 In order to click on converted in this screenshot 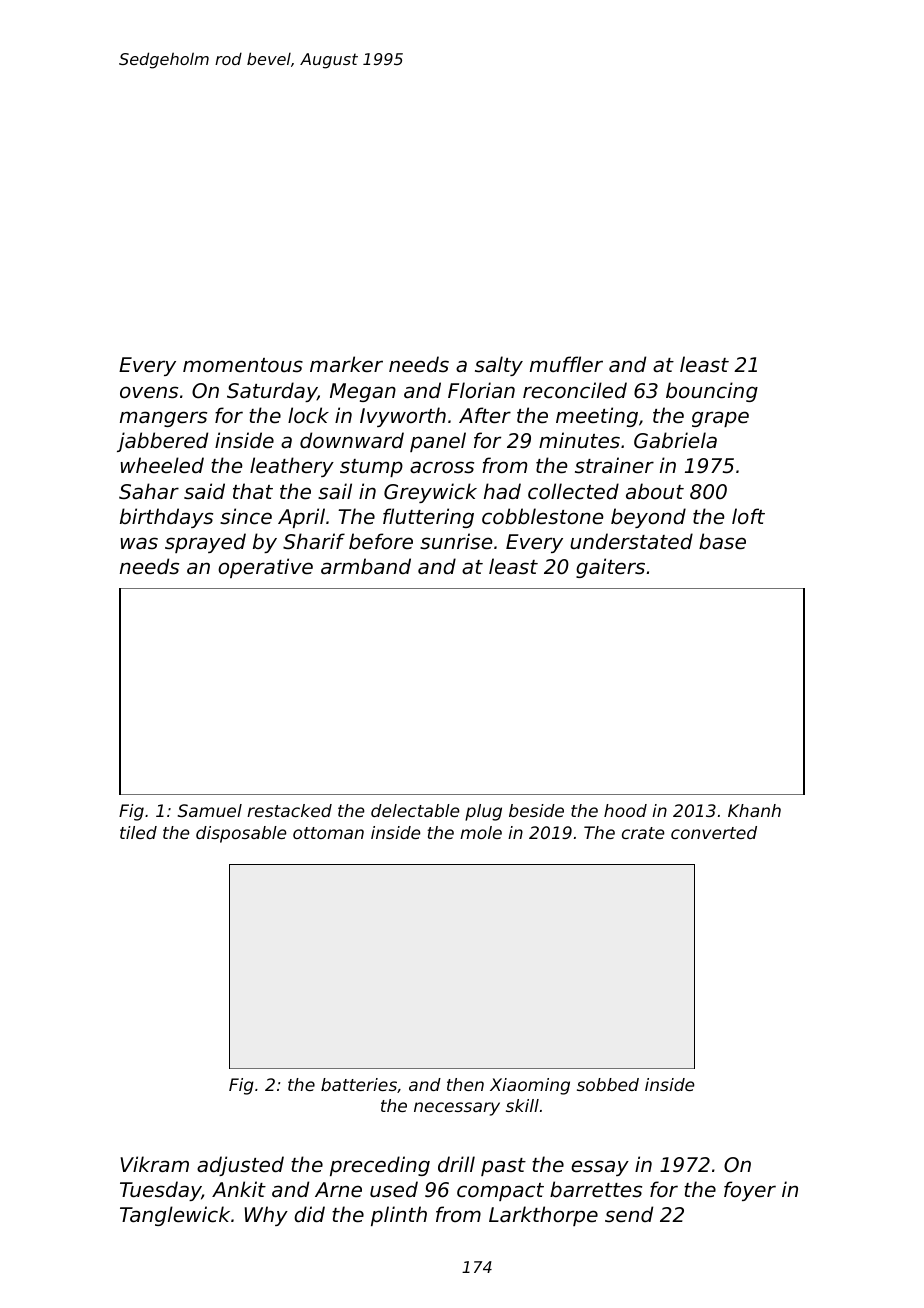, I will do `click(714, 832)`.
